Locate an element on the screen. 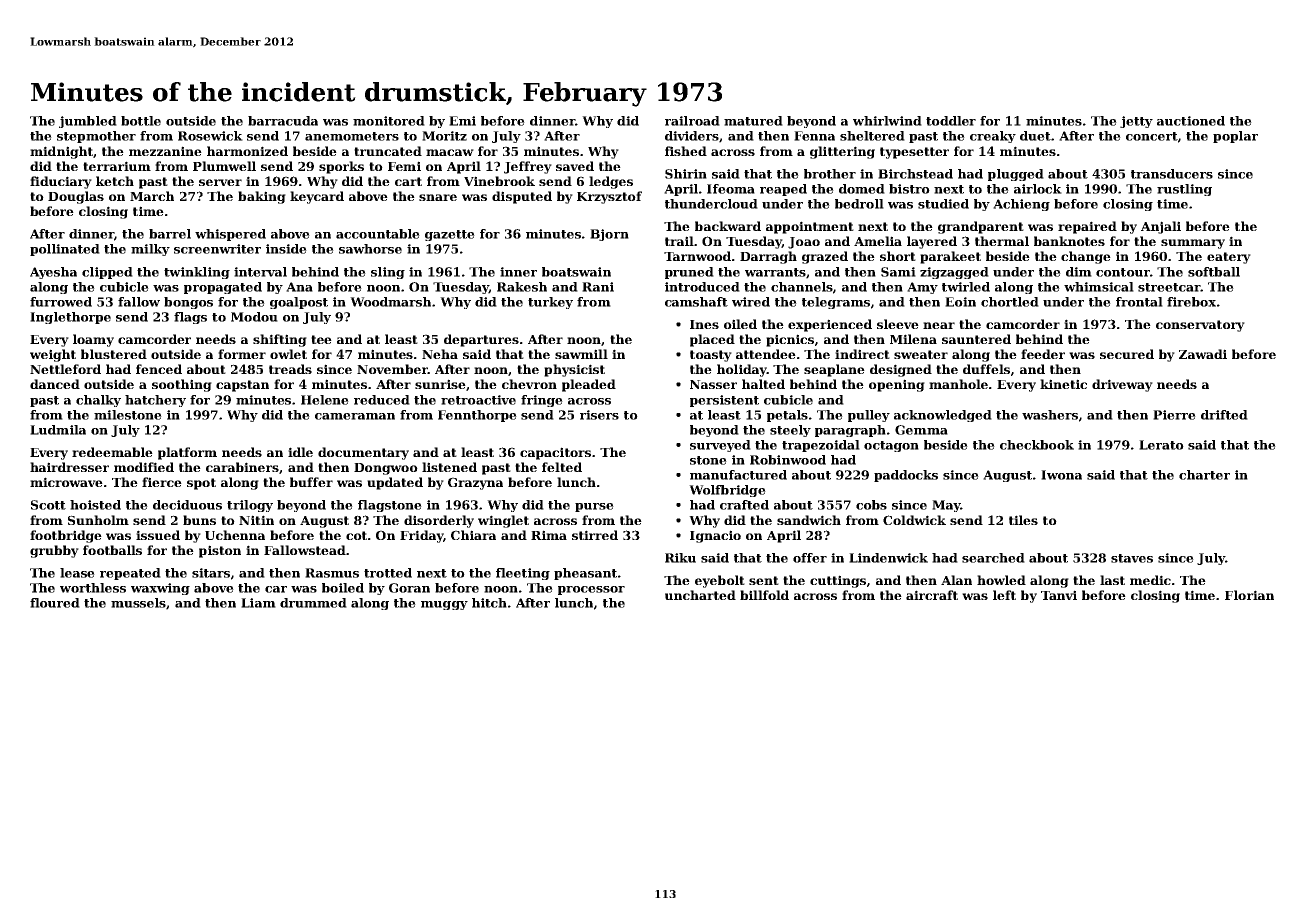 This screenshot has width=1308, height=924. Lerato is located at coordinates (1161, 445).
